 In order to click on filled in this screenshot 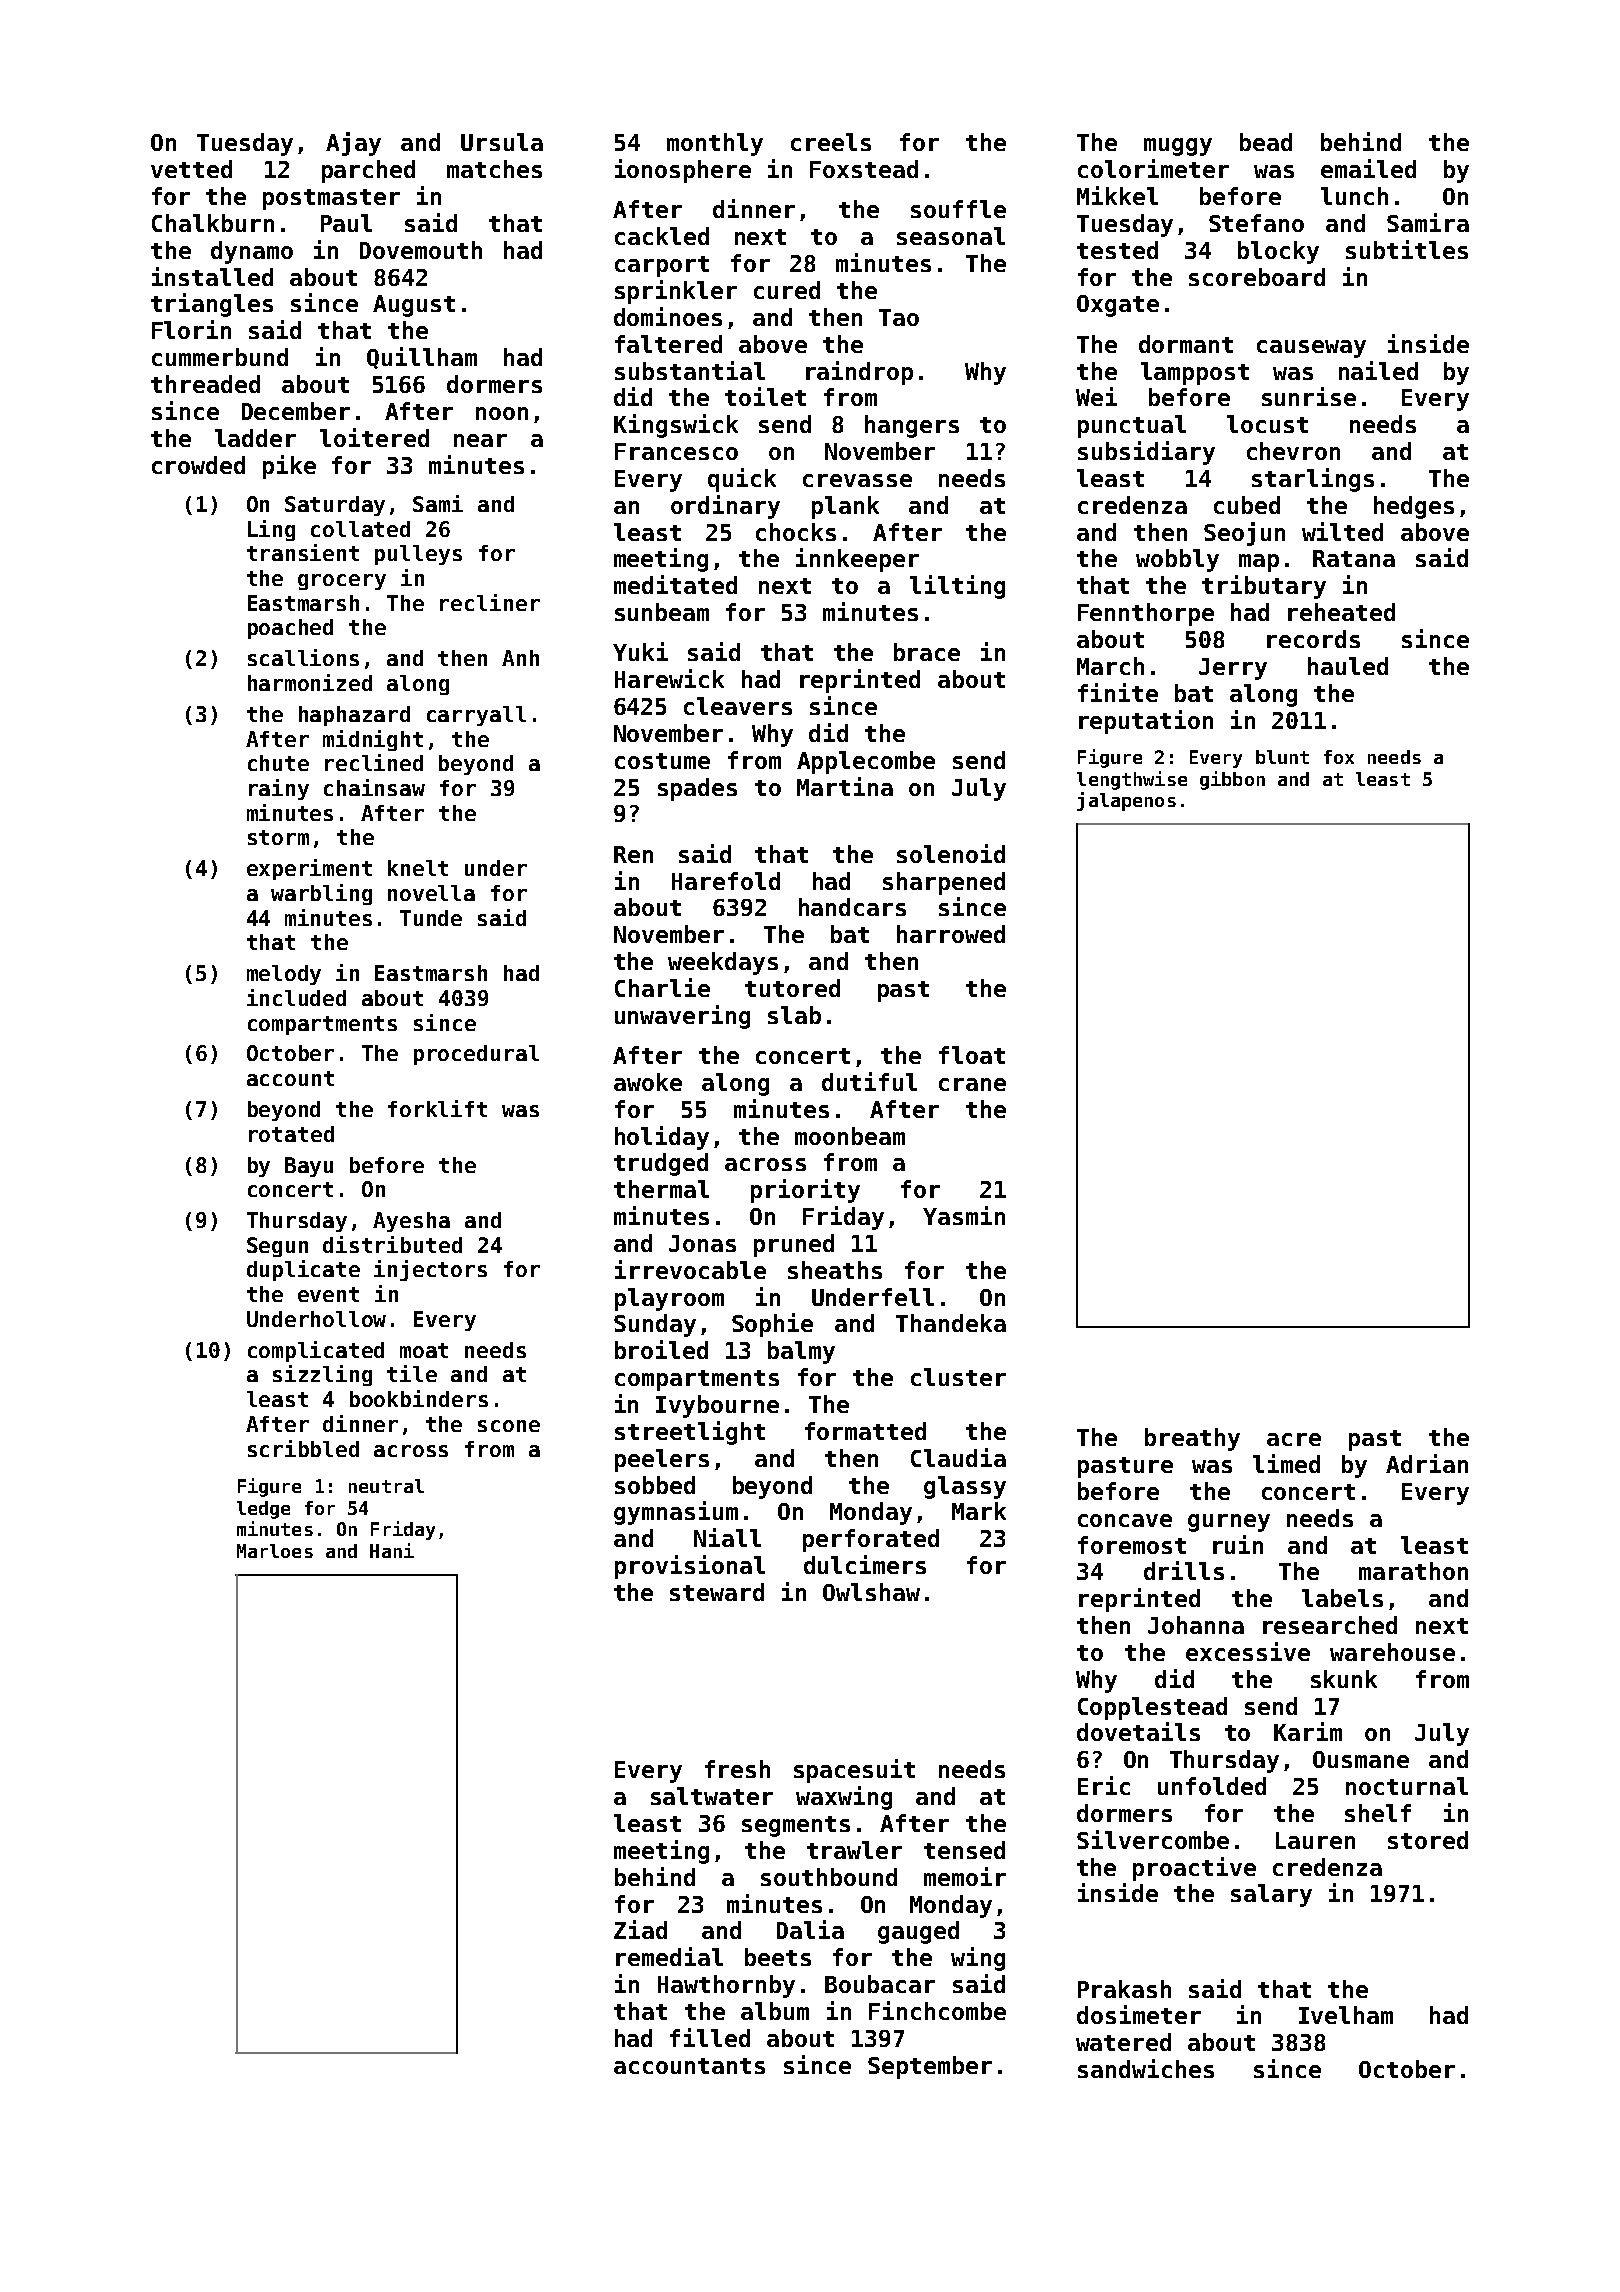, I will do `click(710, 2037)`.
